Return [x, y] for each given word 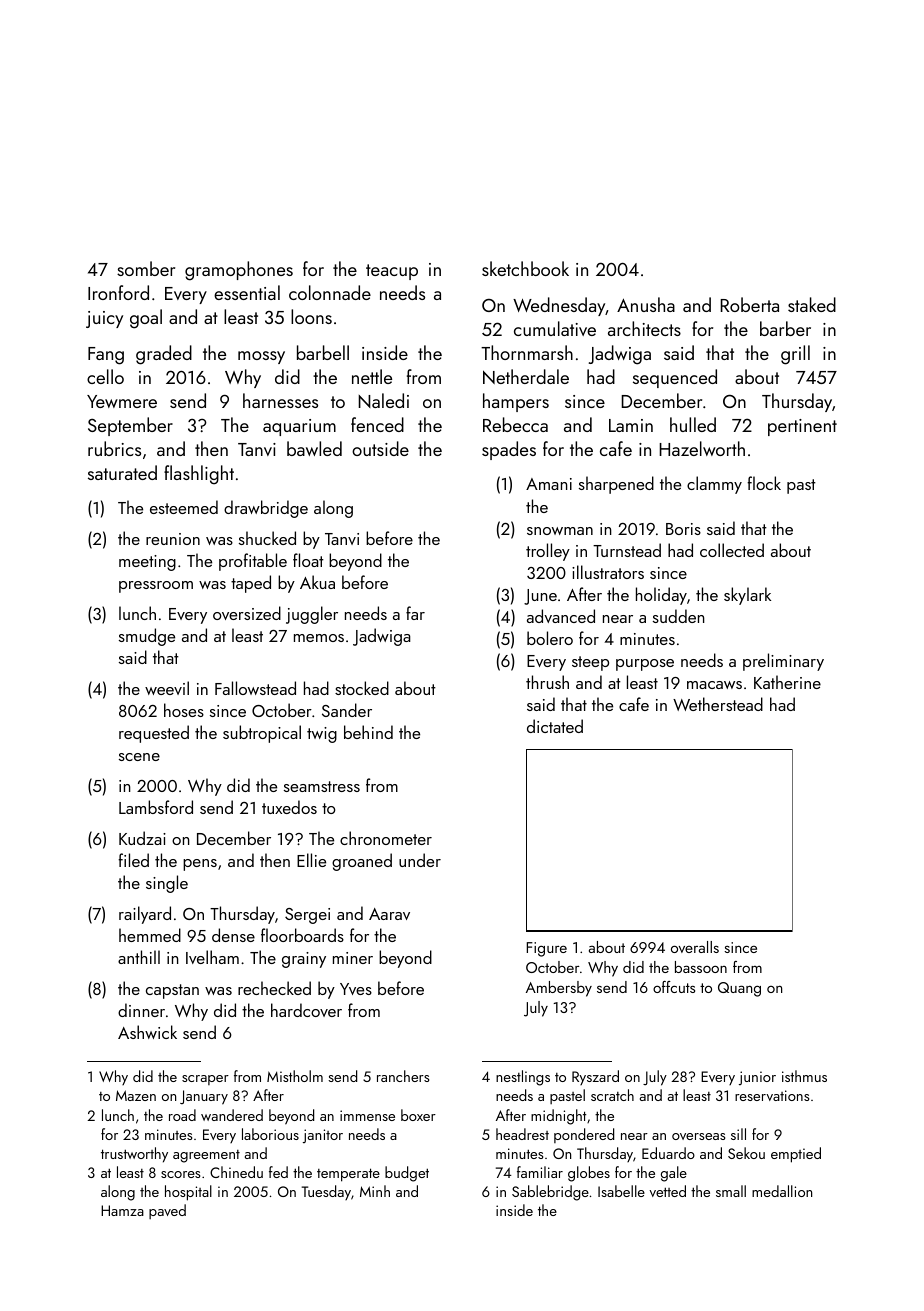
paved [167, 1211]
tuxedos [289, 807]
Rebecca [515, 424]
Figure [546, 949]
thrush [547, 682]
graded [164, 355]
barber [785, 328]
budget [407, 1174]
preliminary [783, 662]
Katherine [787, 682]
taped [251, 584]
